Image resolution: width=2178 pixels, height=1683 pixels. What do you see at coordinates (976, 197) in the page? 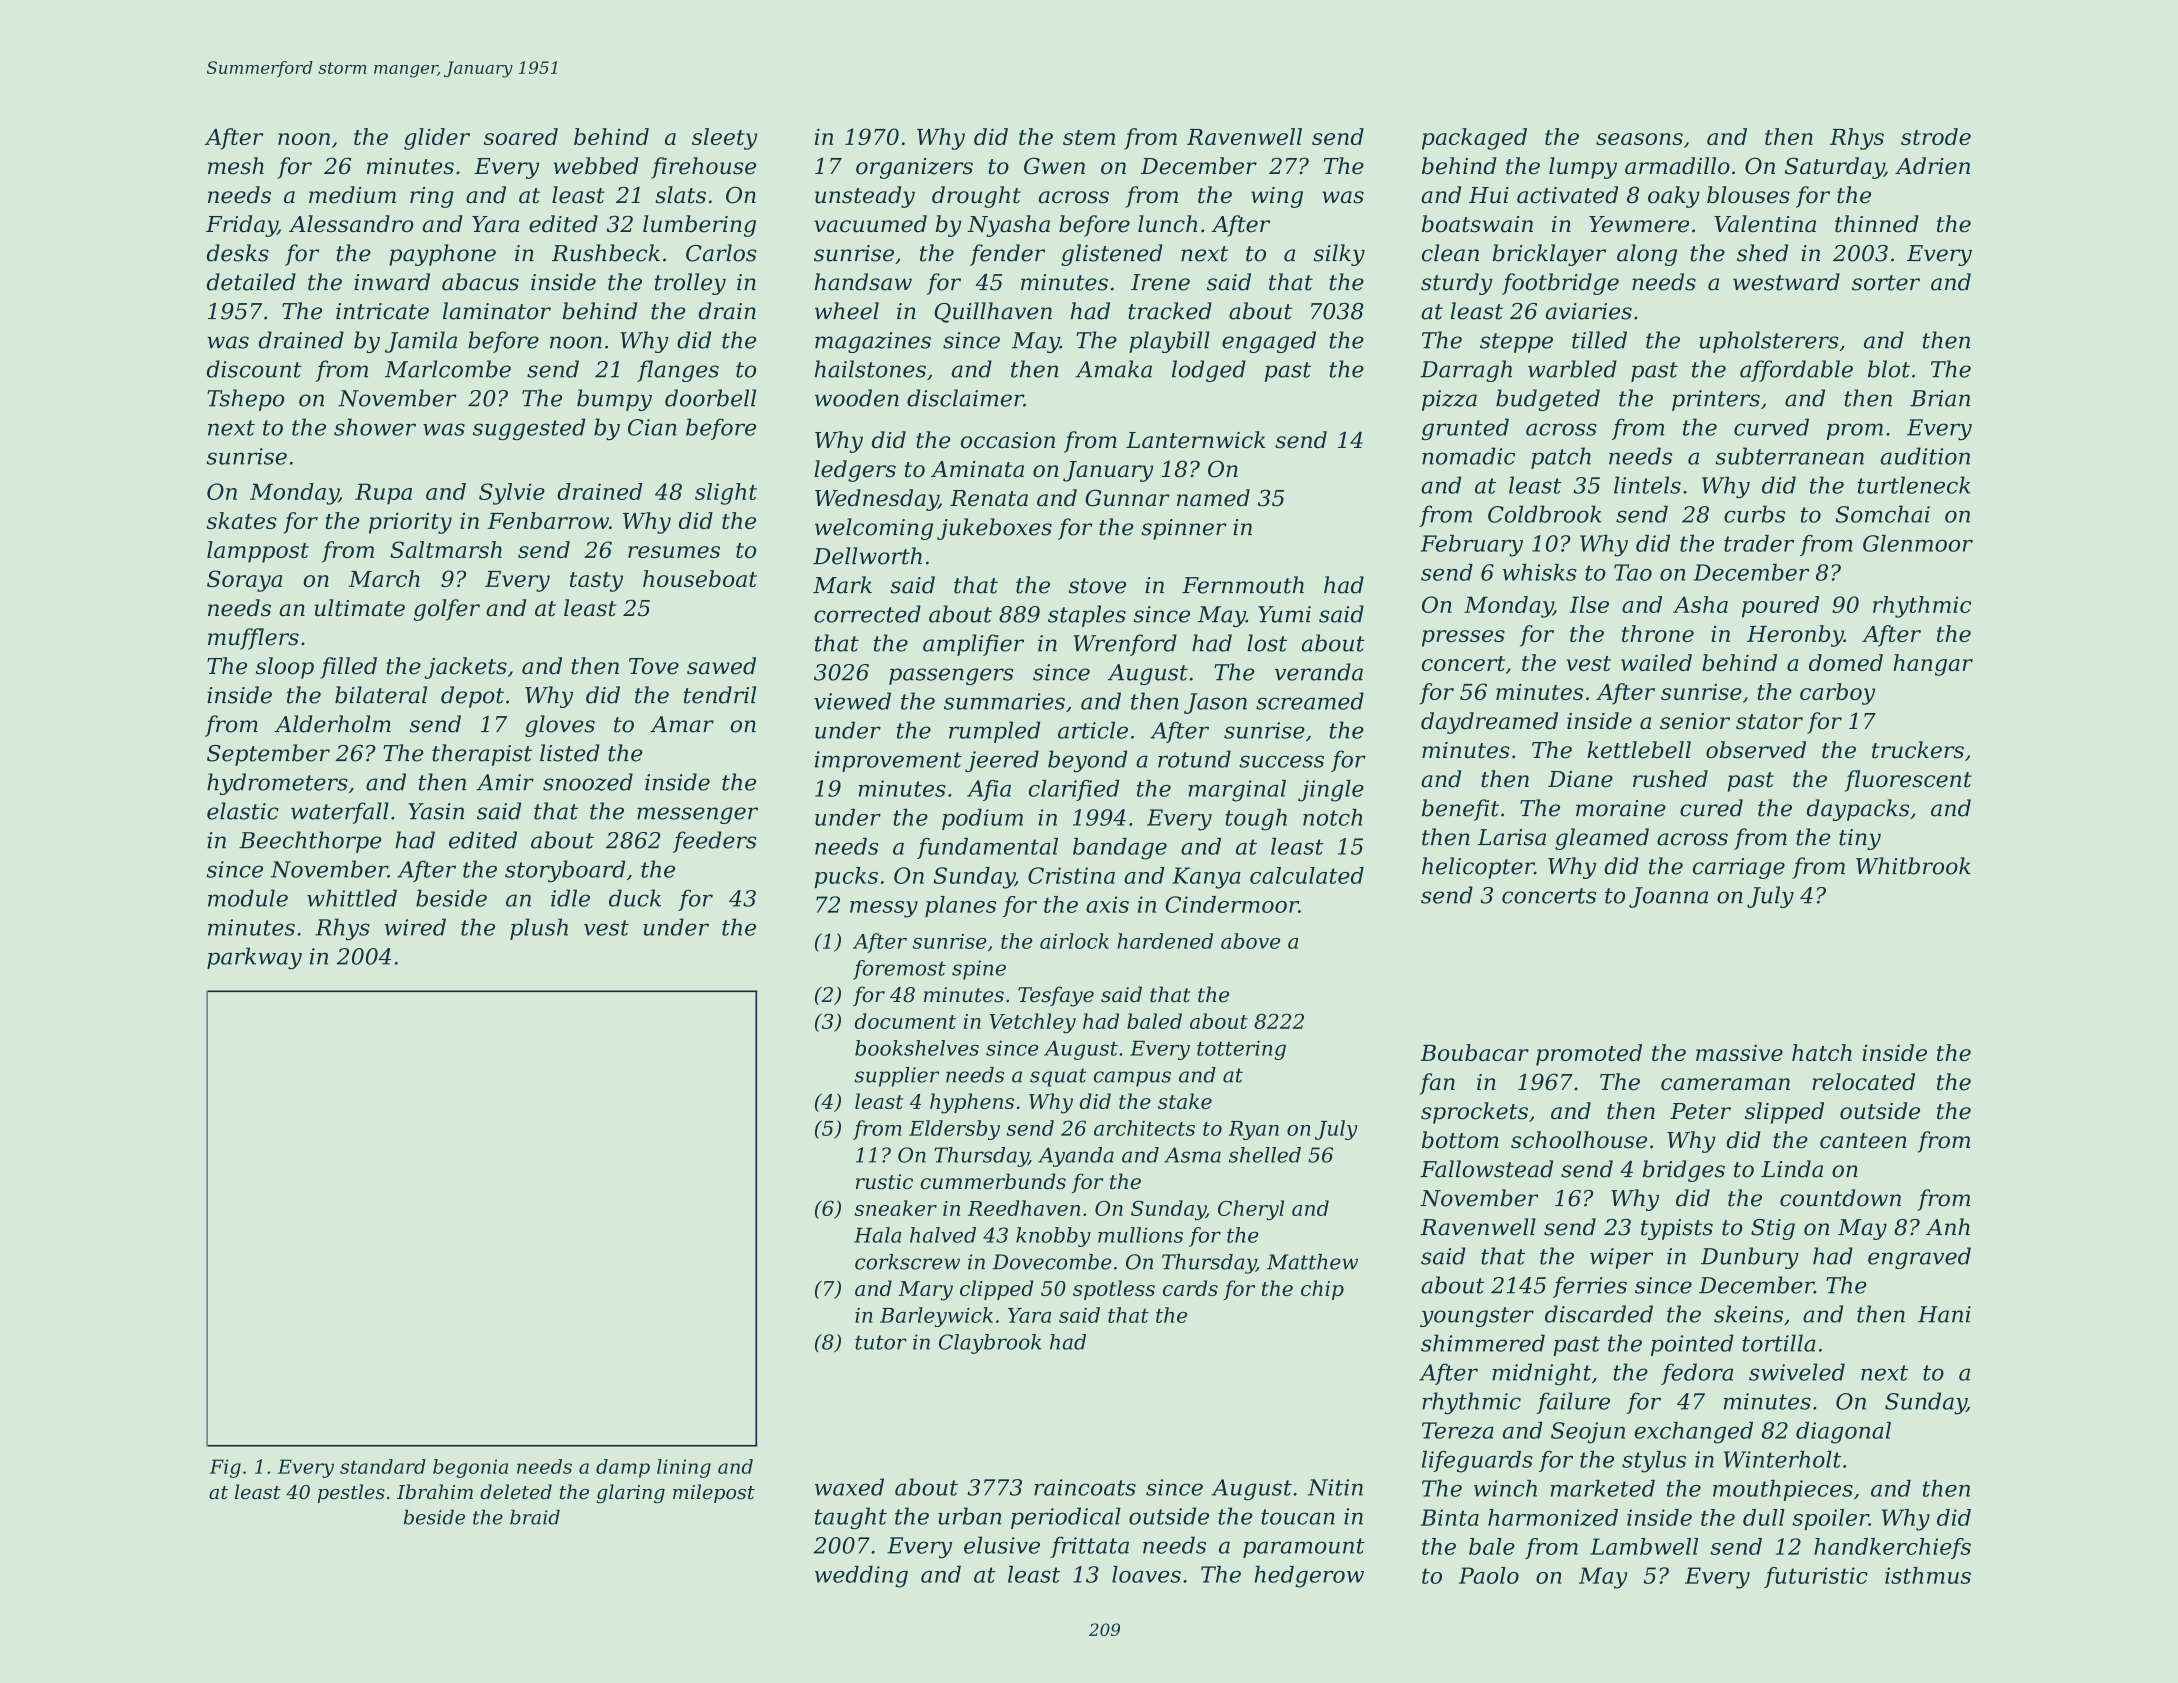
I see `drought` at bounding box center [976, 197].
